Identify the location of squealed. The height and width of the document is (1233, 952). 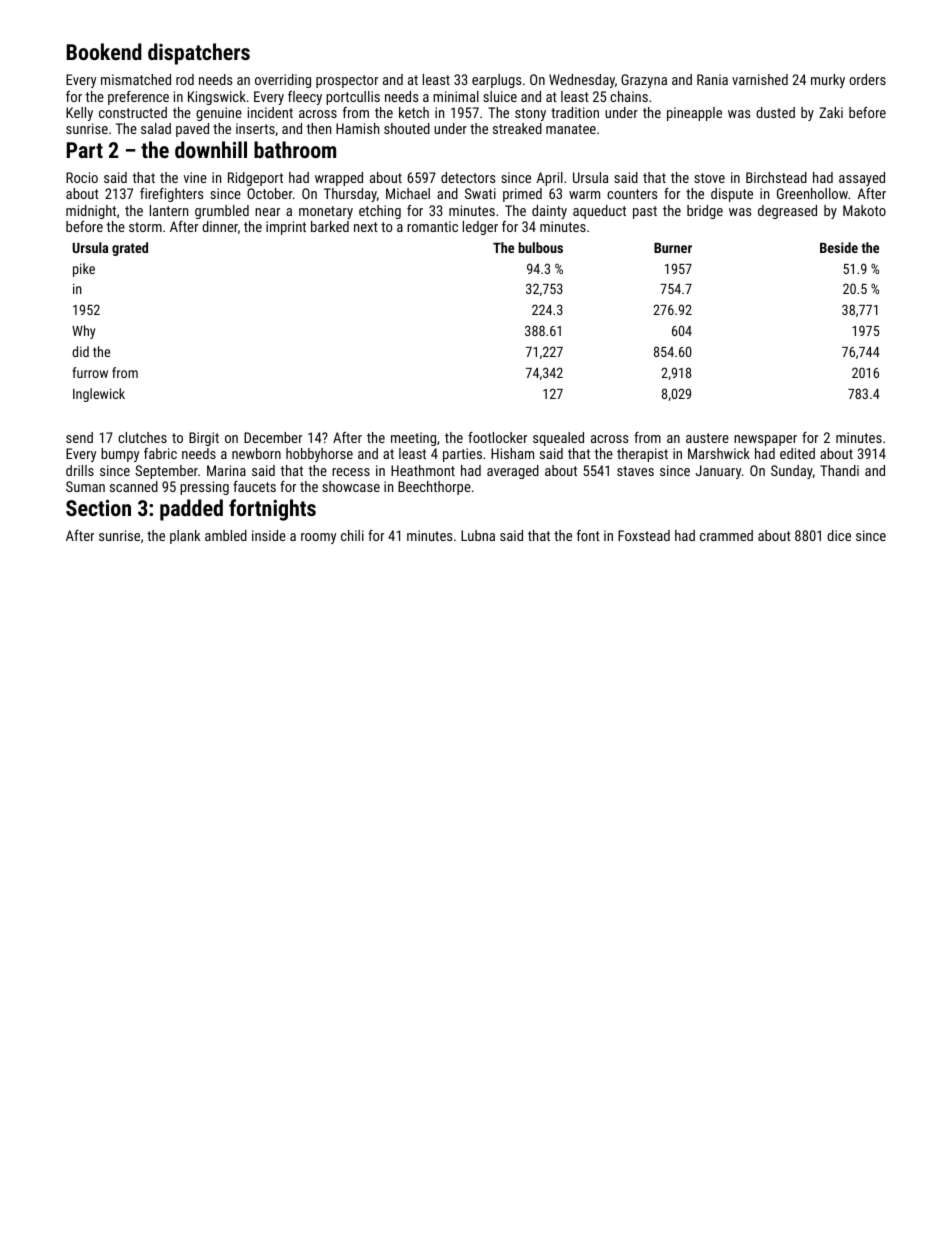
(558, 439).
